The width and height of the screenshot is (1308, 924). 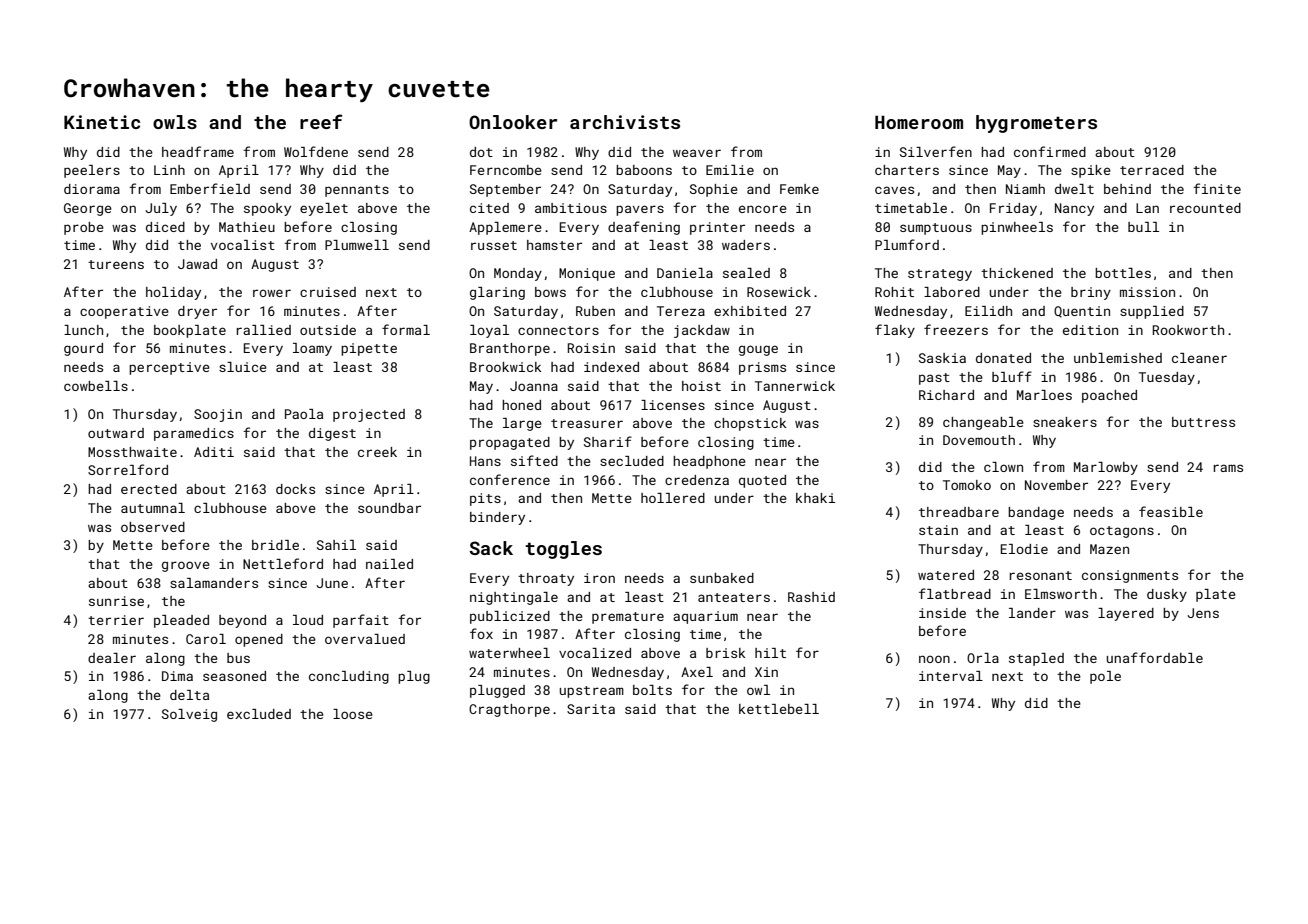 What do you see at coordinates (177, 676) in the screenshot?
I see `Dima` at bounding box center [177, 676].
